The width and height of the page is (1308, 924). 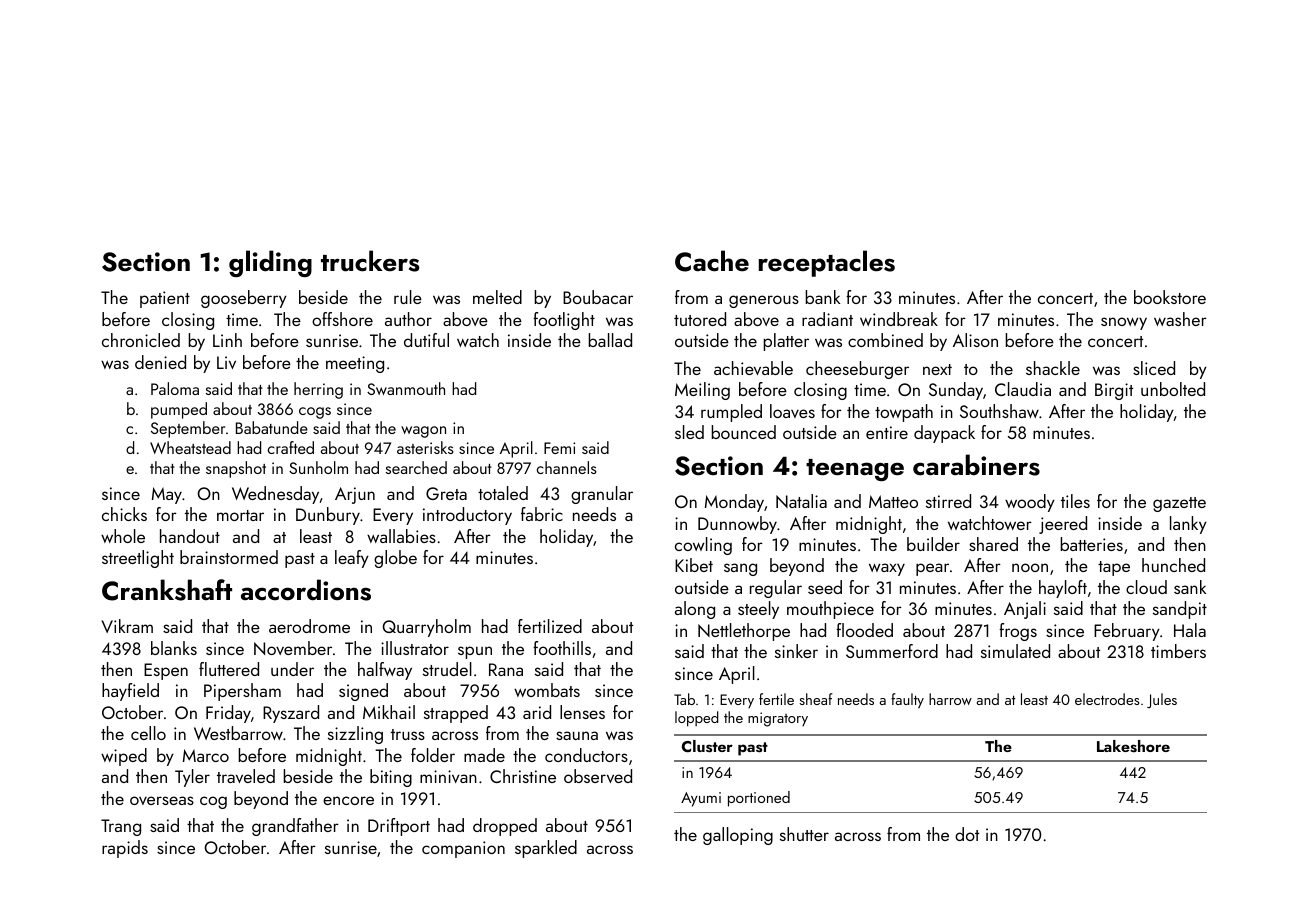 I want to click on Kibet, so click(x=694, y=565).
